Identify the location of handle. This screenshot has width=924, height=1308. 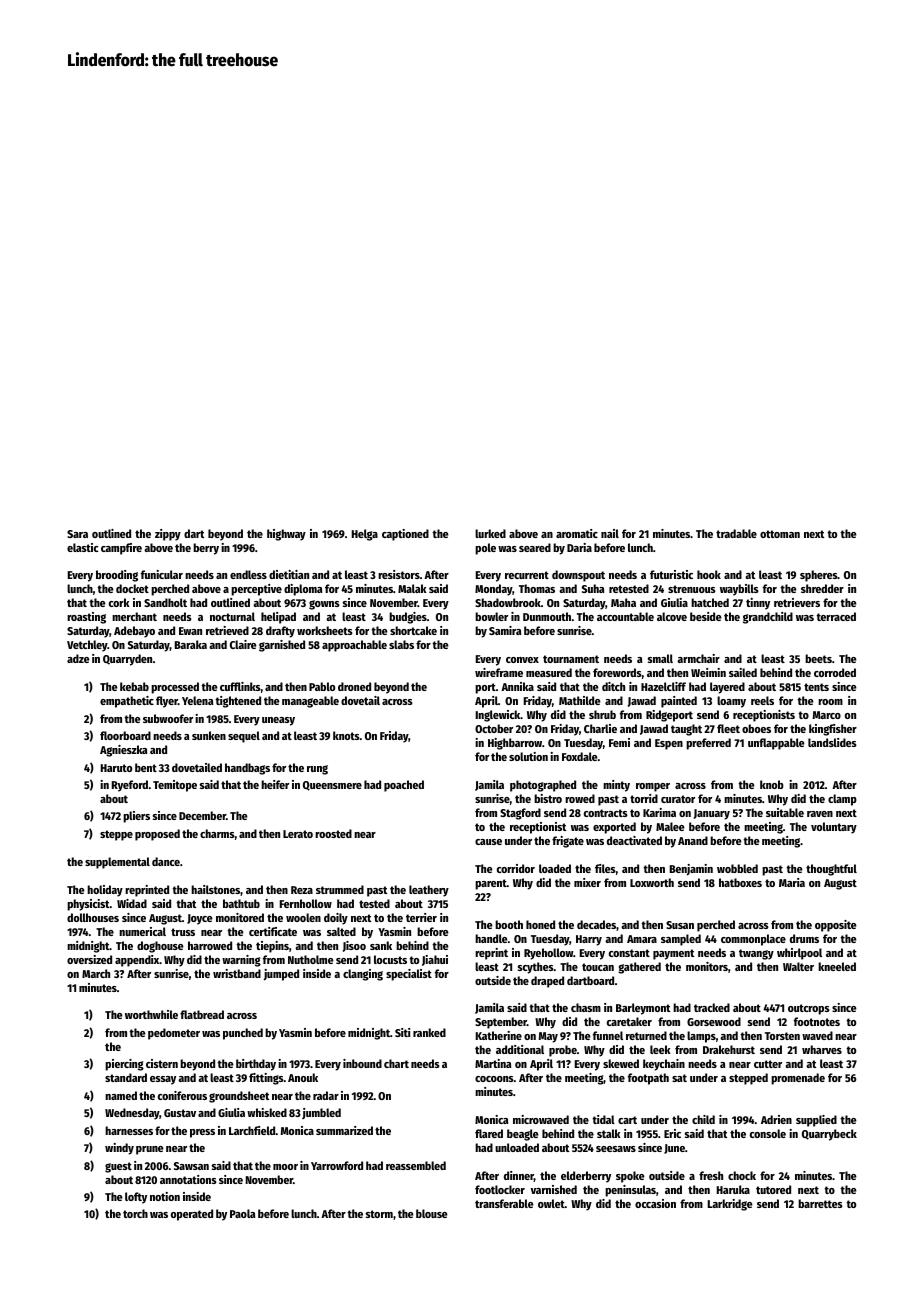
(491, 938).
